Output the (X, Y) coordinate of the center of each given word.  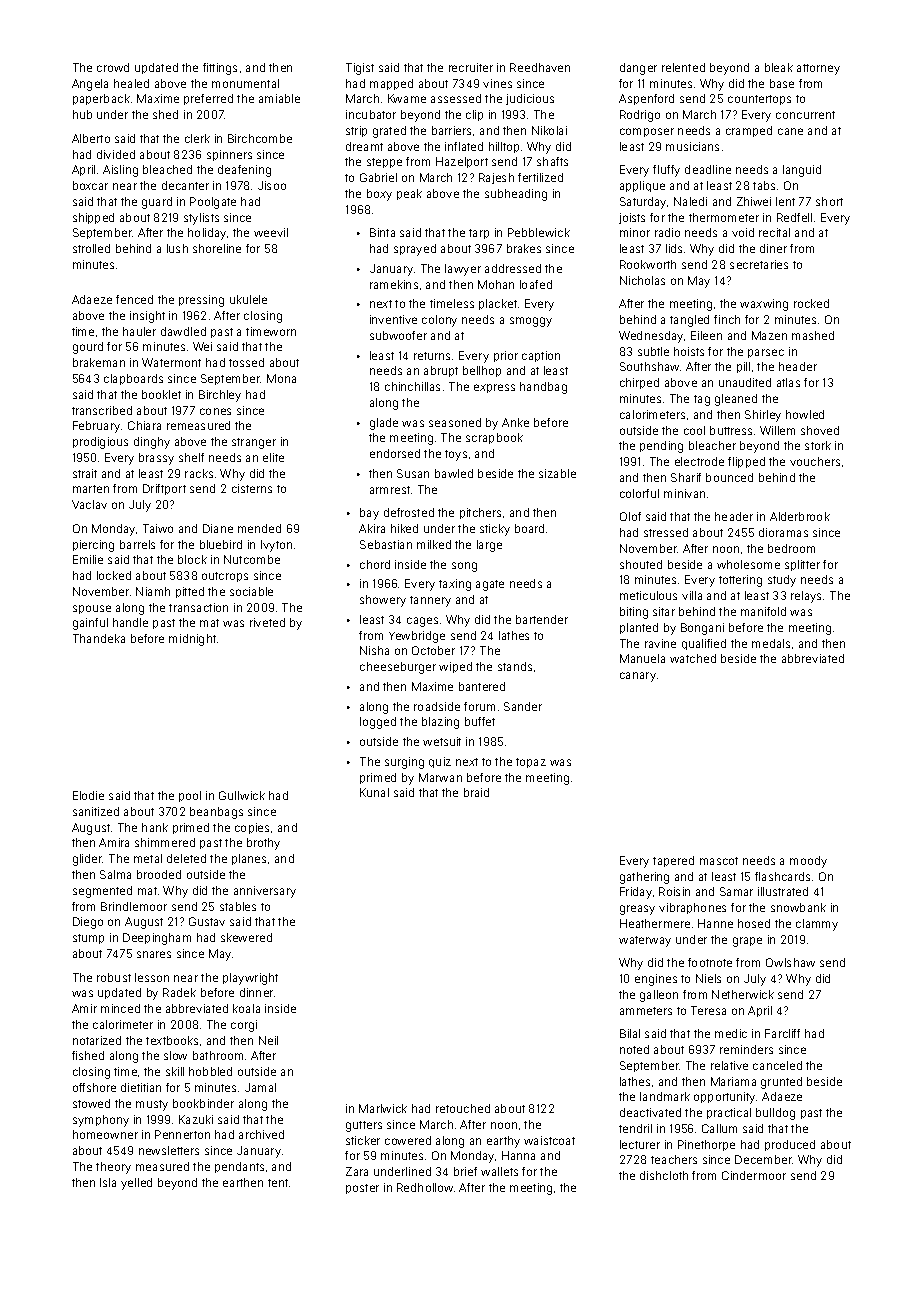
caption (541, 356)
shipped (93, 218)
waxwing (764, 305)
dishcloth (664, 1175)
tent (278, 1183)
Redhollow (425, 1187)
